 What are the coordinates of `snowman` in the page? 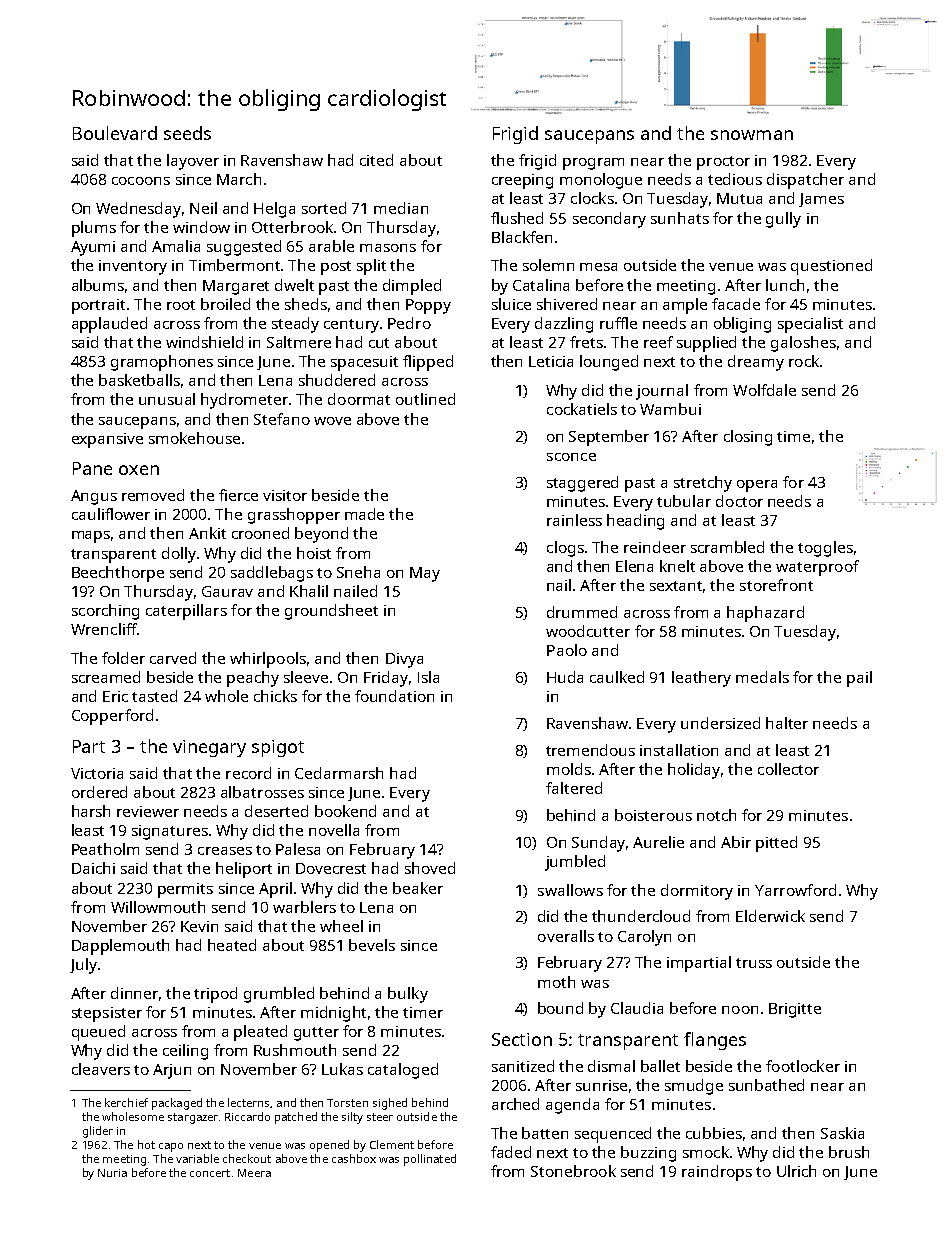 It's located at (752, 135).
